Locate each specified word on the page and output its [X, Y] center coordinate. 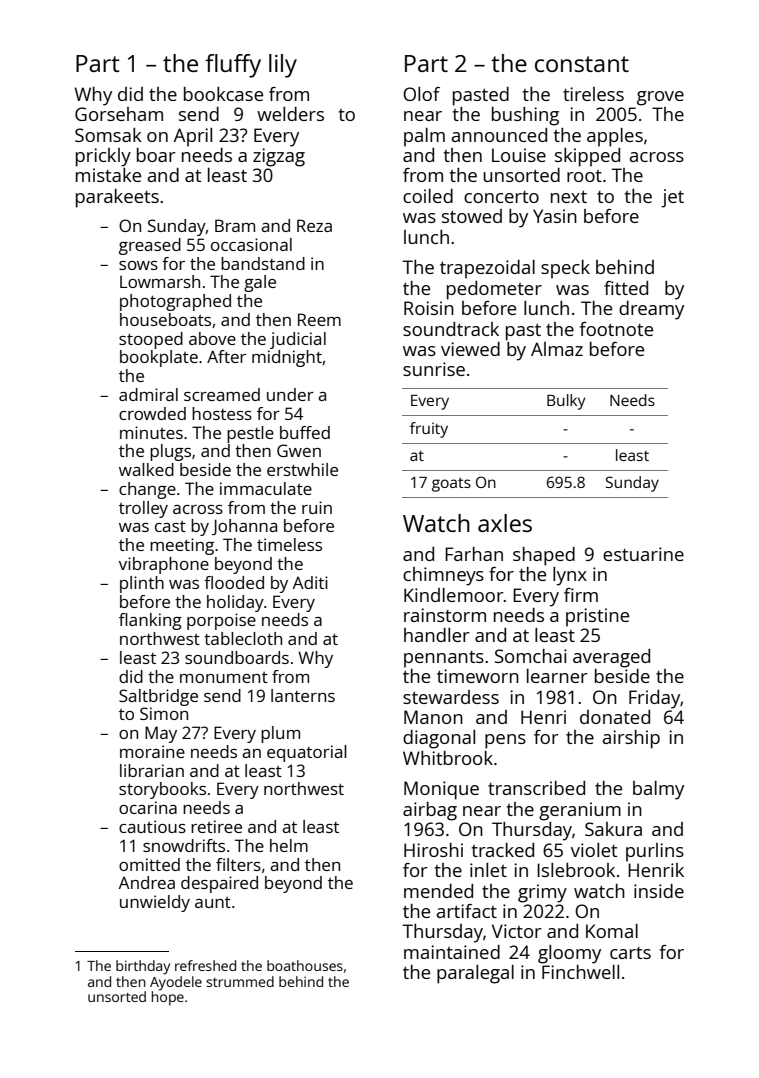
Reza [314, 225]
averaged [611, 658]
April [193, 137]
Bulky [566, 402]
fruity [429, 430]
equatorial [307, 753]
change [147, 490]
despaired [219, 884]
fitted [626, 288]
